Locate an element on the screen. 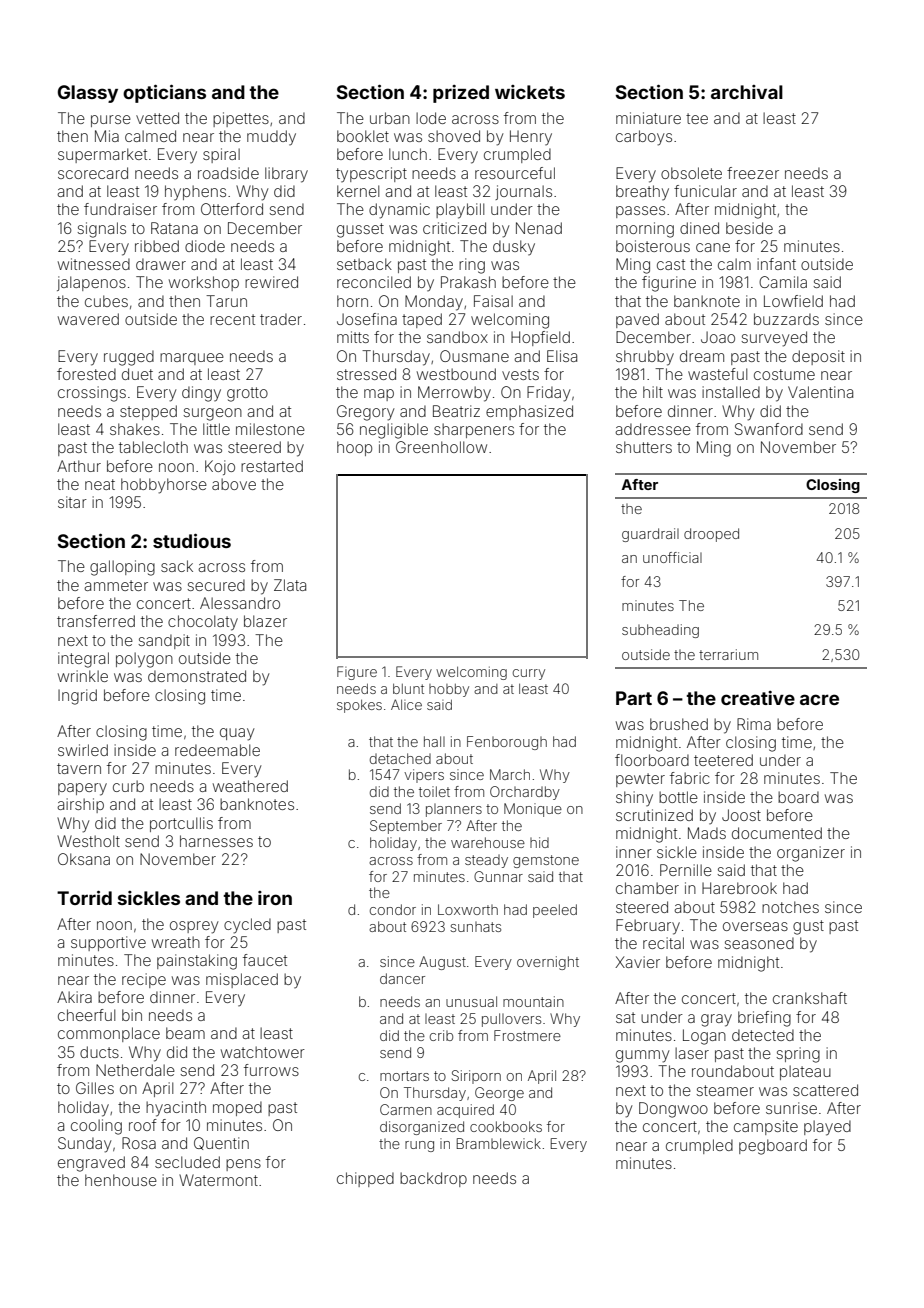 This screenshot has height=1308, width=924. acquired is located at coordinates (465, 1111).
